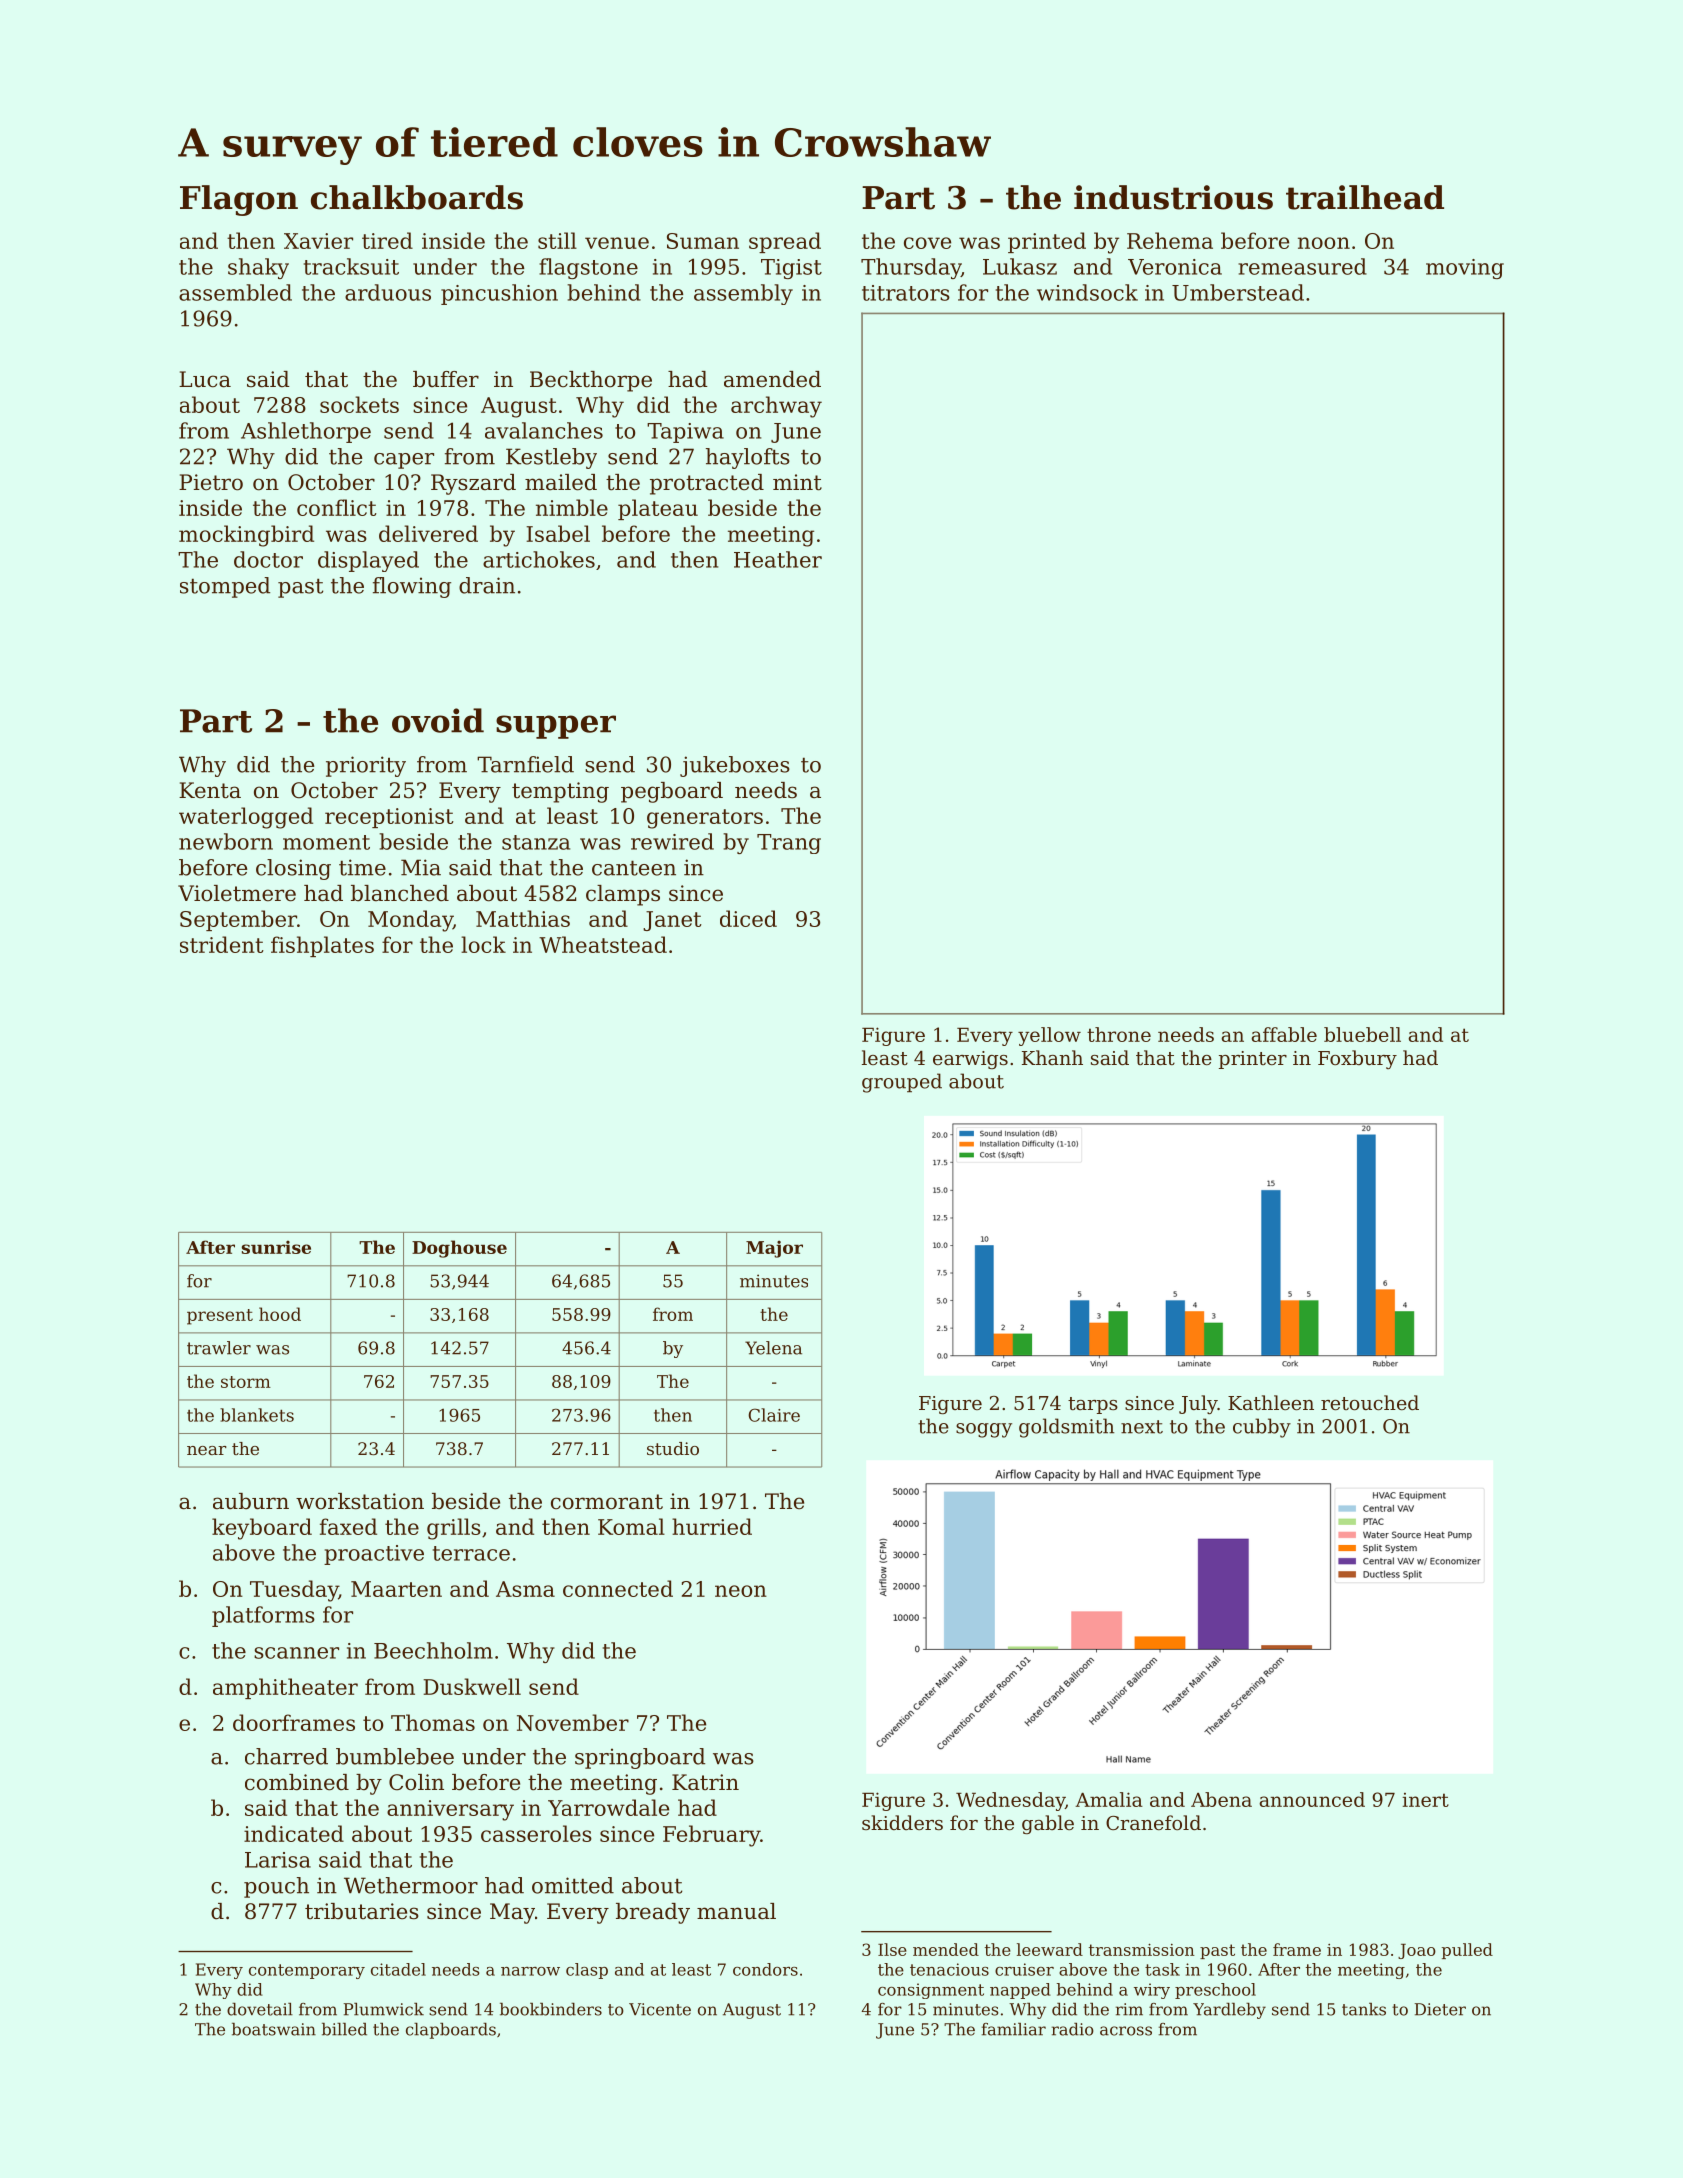 This image has height=2178, width=1683. Describe the element at coordinates (220, 1317) in the image. I see `present` at that location.
